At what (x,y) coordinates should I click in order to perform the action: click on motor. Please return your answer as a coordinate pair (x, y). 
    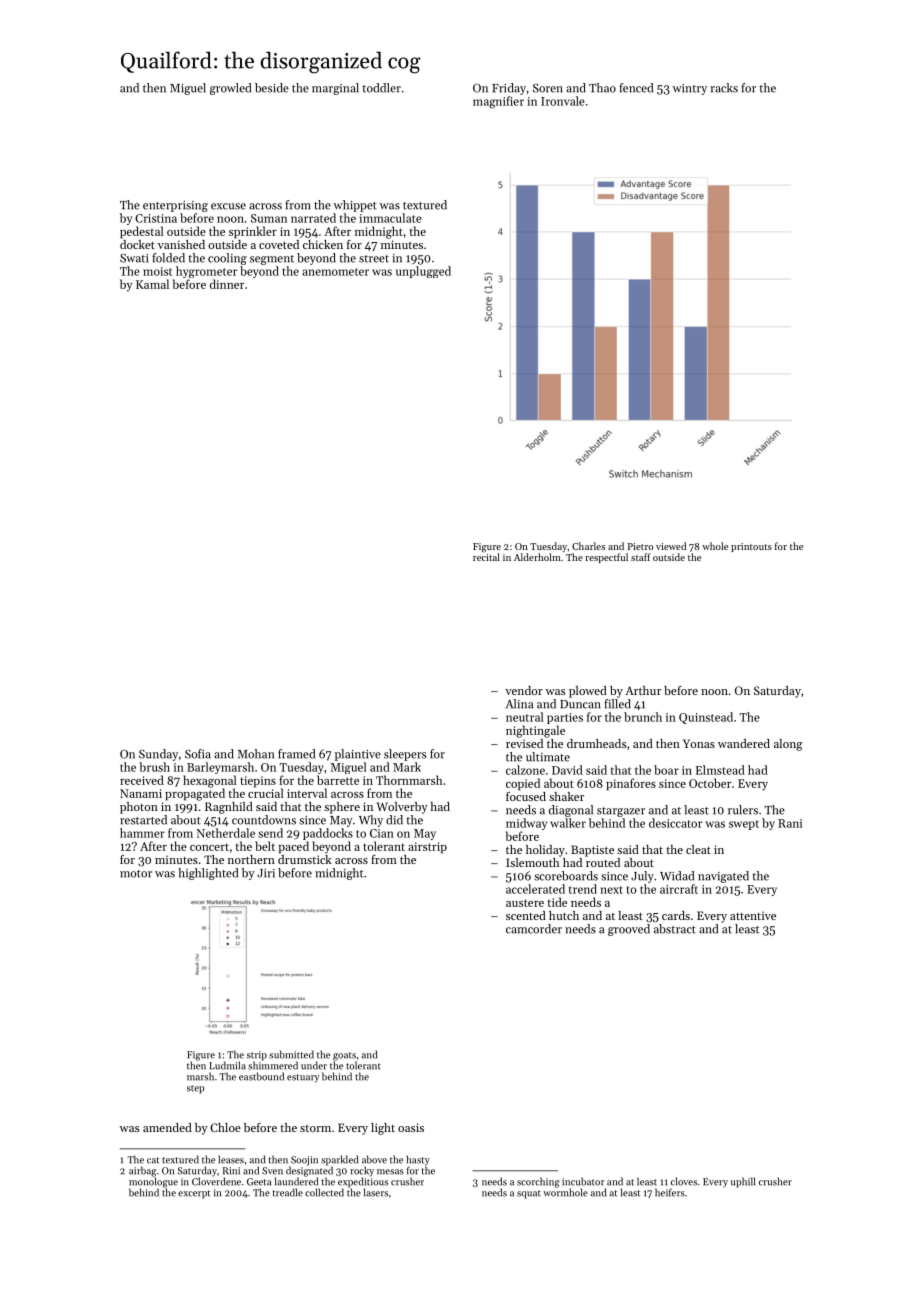
    Looking at the image, I should click on (136, 874).
